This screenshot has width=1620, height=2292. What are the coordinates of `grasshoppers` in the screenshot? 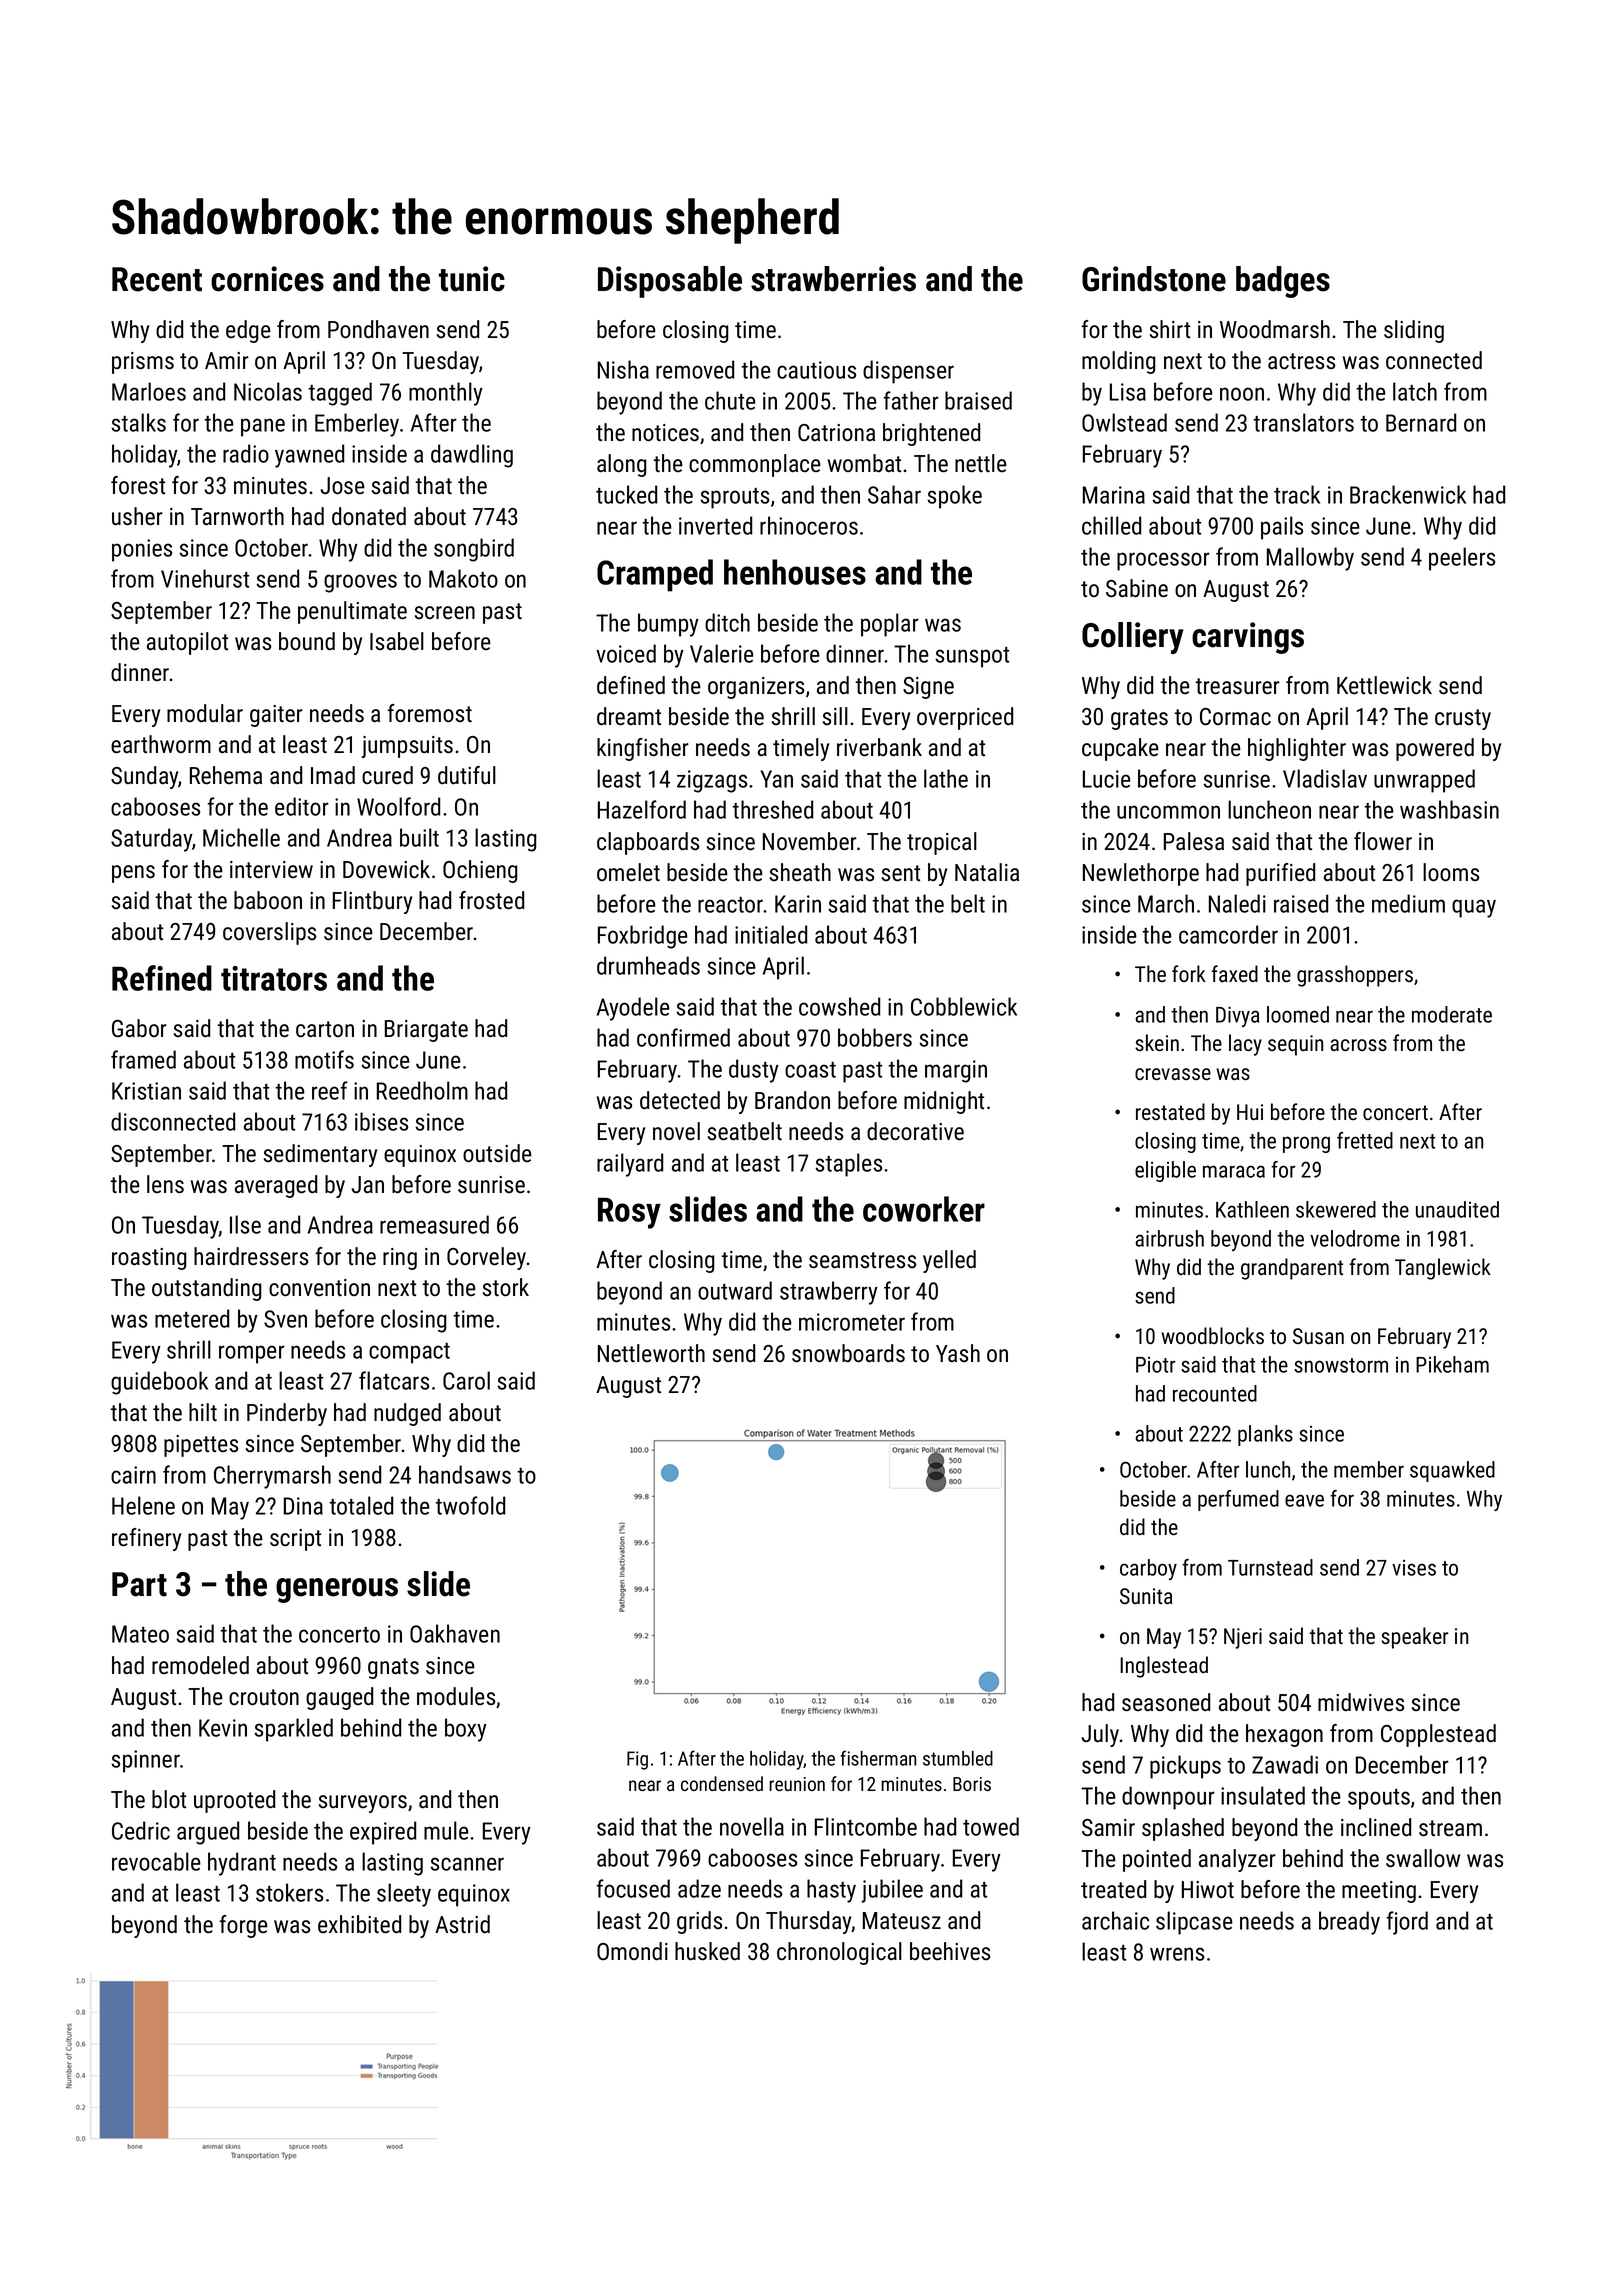 It's located at (1355, 976).
